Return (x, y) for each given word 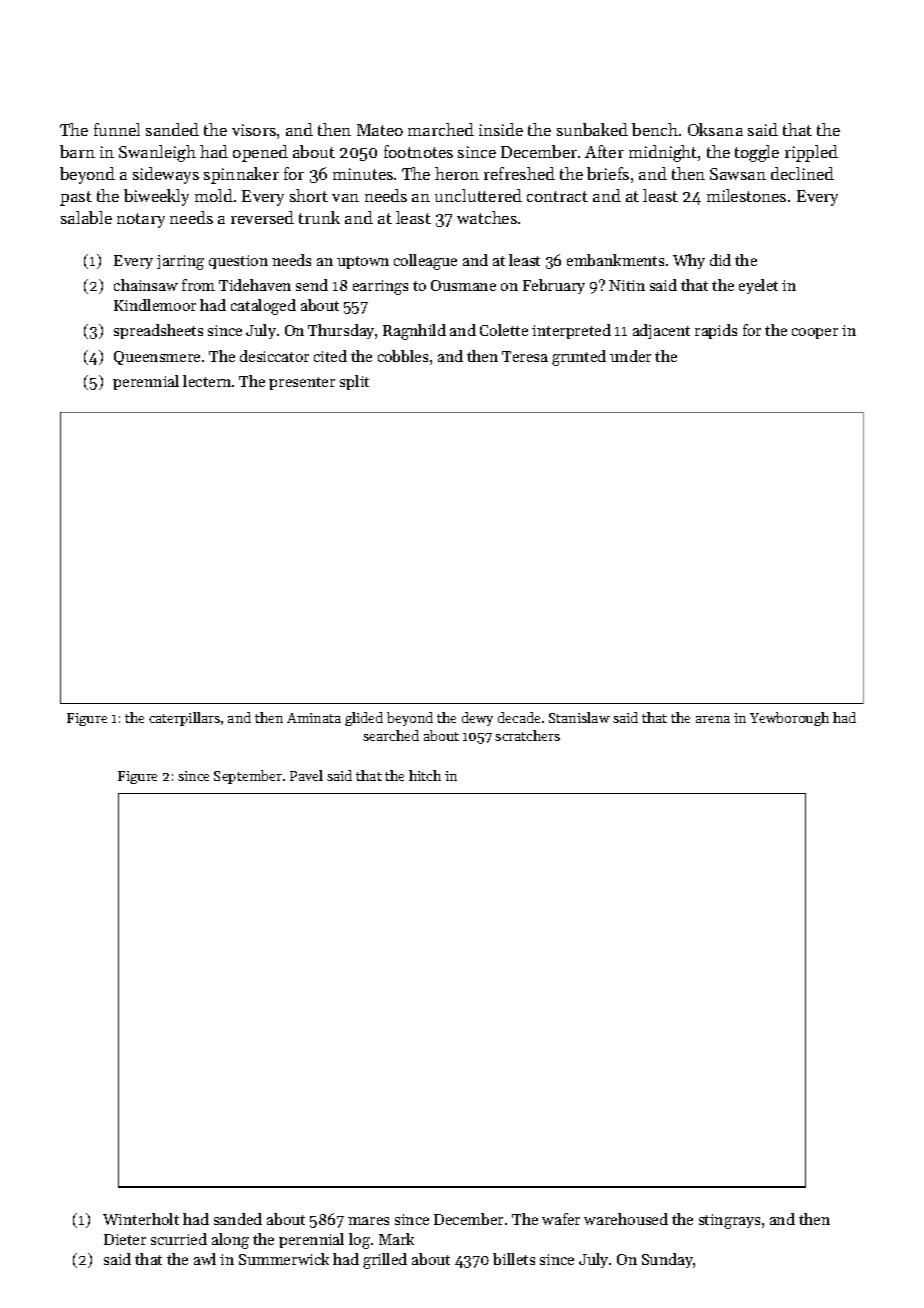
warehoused (626, 1219)
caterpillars (184, 719)
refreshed (519, 173)
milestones (746, 195)
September (248, 777)
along (230, 1241)
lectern (207, 381)
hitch (425, 775)
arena (713, 719)
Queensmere (157, 358)
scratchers (527, 735)
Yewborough (789, 719)
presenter (302, 383)
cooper (815, 333)
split (354, 382)
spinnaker (241, 175)
